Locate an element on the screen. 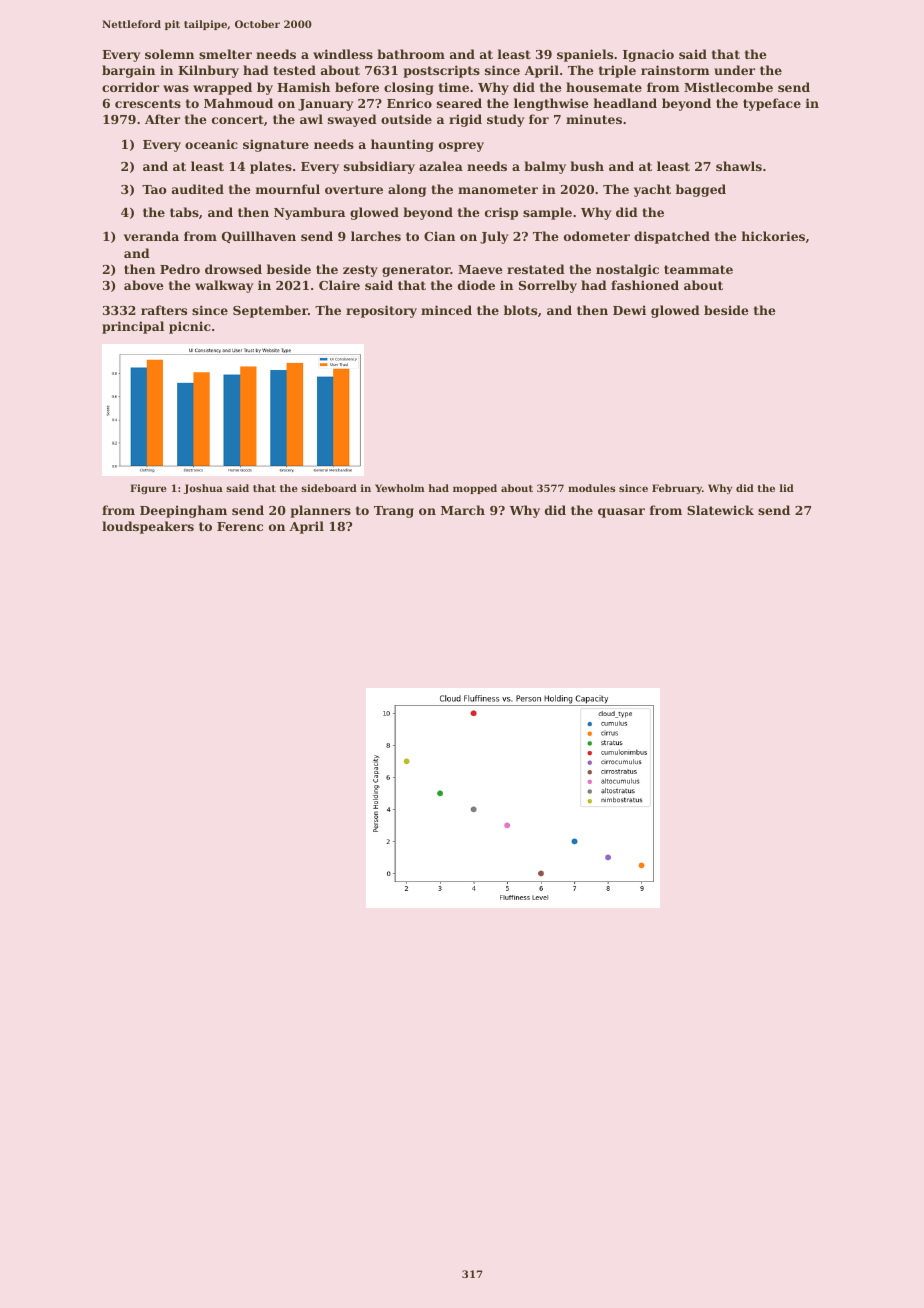  spaniels is located at coordinates (585, 55).
